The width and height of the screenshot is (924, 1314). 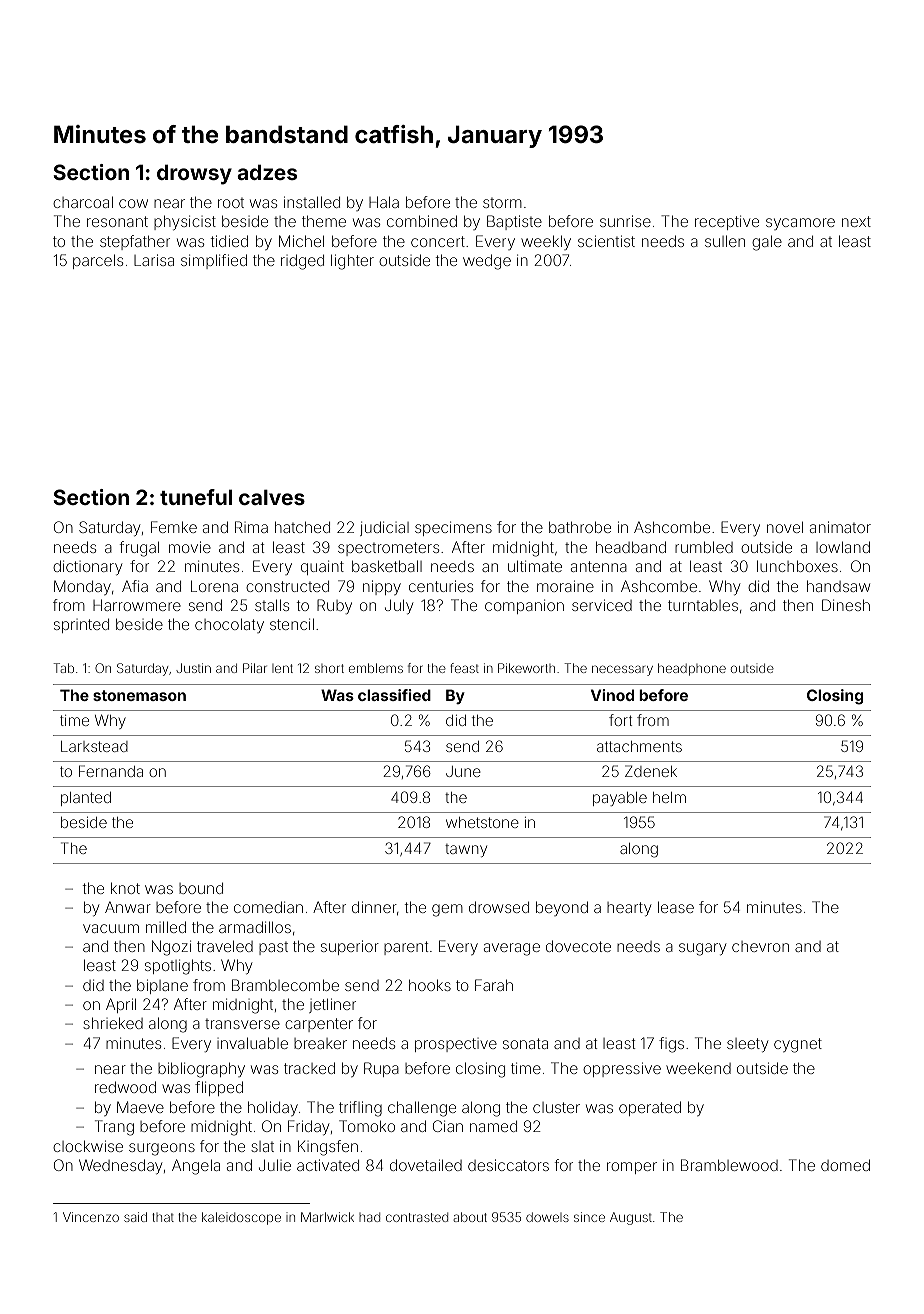 What do you see at coordinates (174, 527) in the screenshot?
I see `Femke` at bounding box center [174, 527].
